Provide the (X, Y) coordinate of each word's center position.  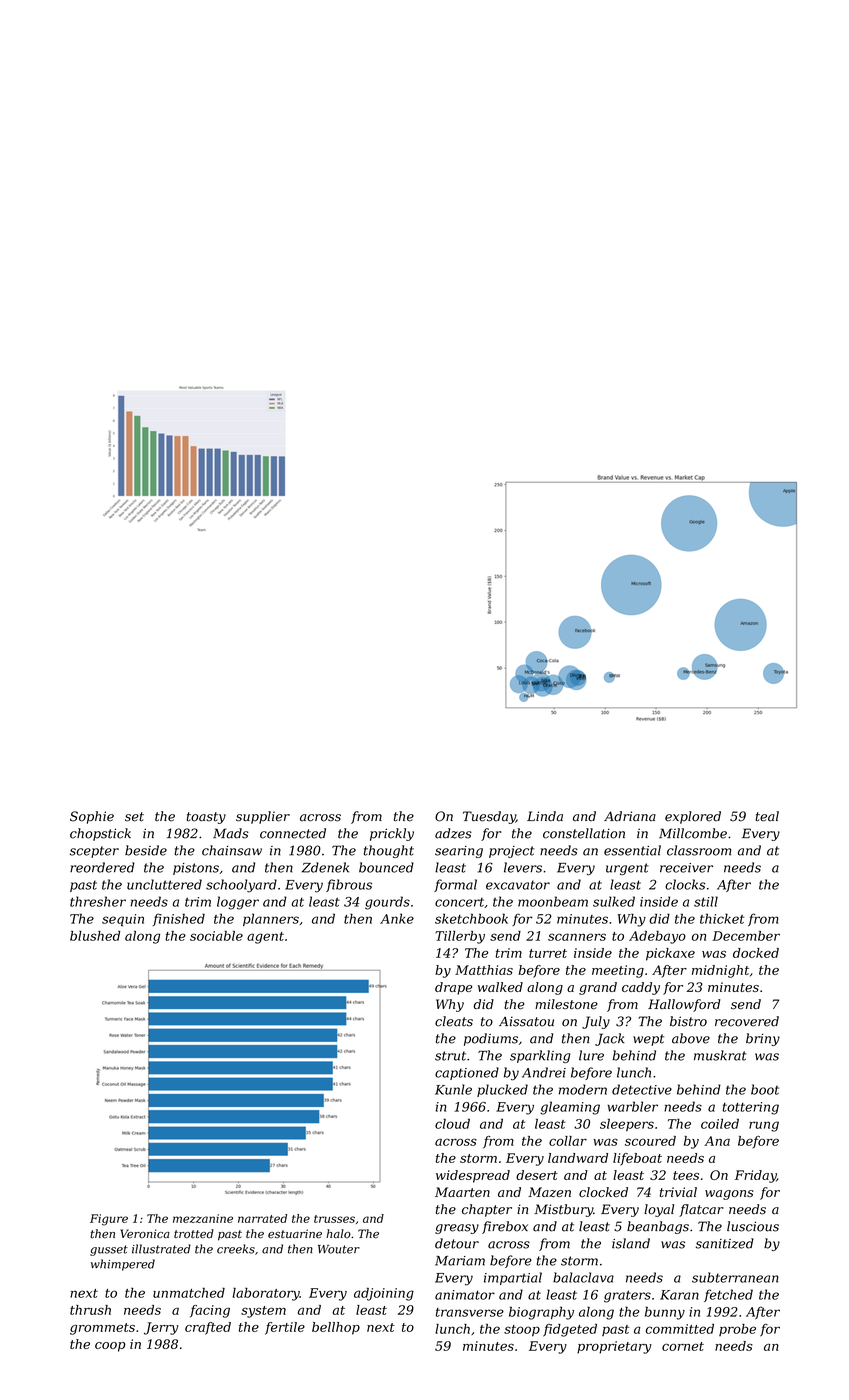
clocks (685, 884)
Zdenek (325, 867)
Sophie (92, 817)
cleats (454, 1021)
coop (110, 1347)
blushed (95, 936)
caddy (641, 988)
